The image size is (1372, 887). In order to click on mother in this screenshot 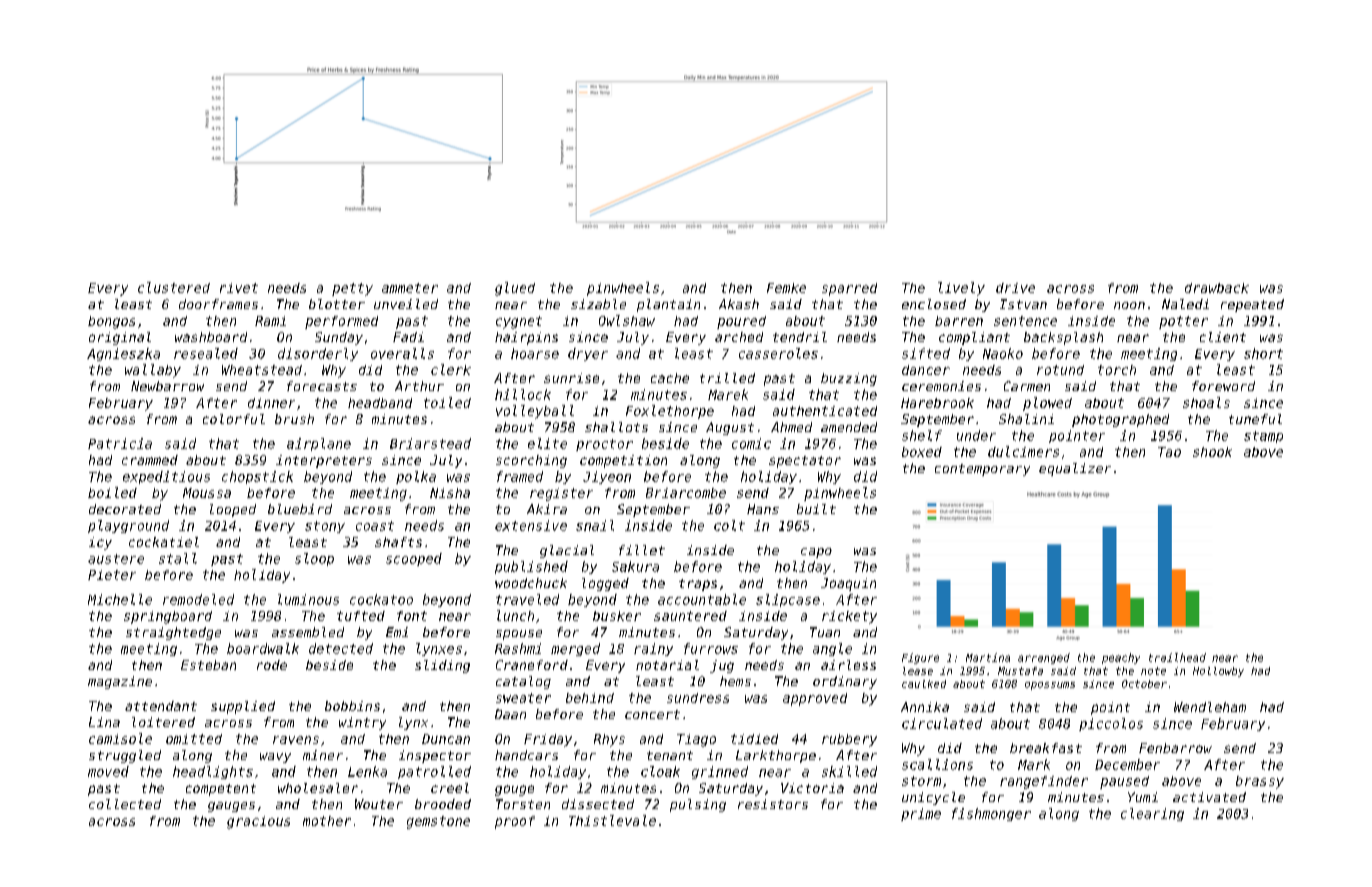, I will do `click(327, 821)`.
